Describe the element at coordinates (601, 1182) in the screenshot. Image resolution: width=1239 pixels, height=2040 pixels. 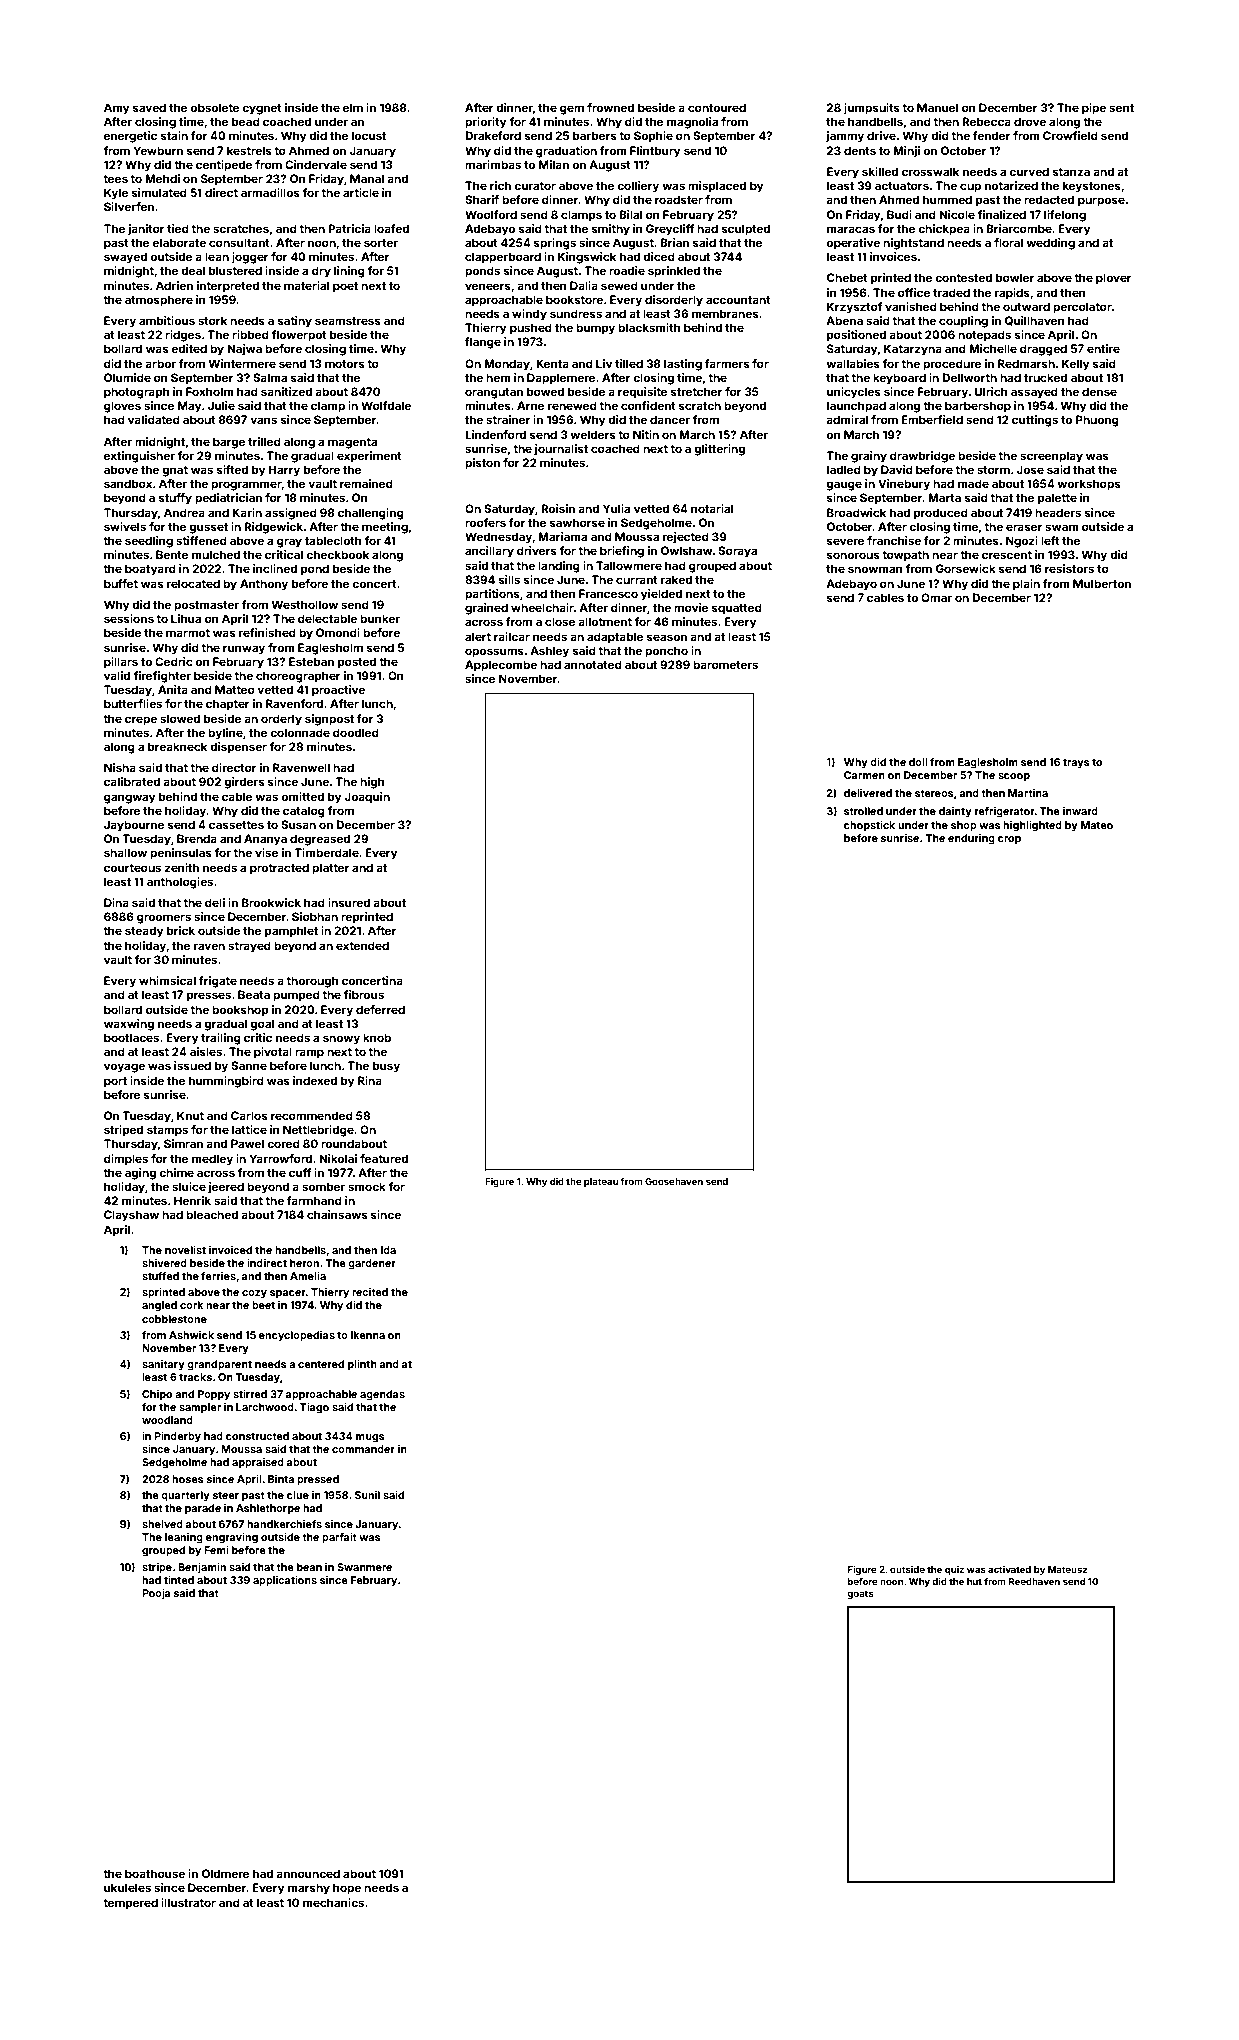
I see `plateau` at that location.
